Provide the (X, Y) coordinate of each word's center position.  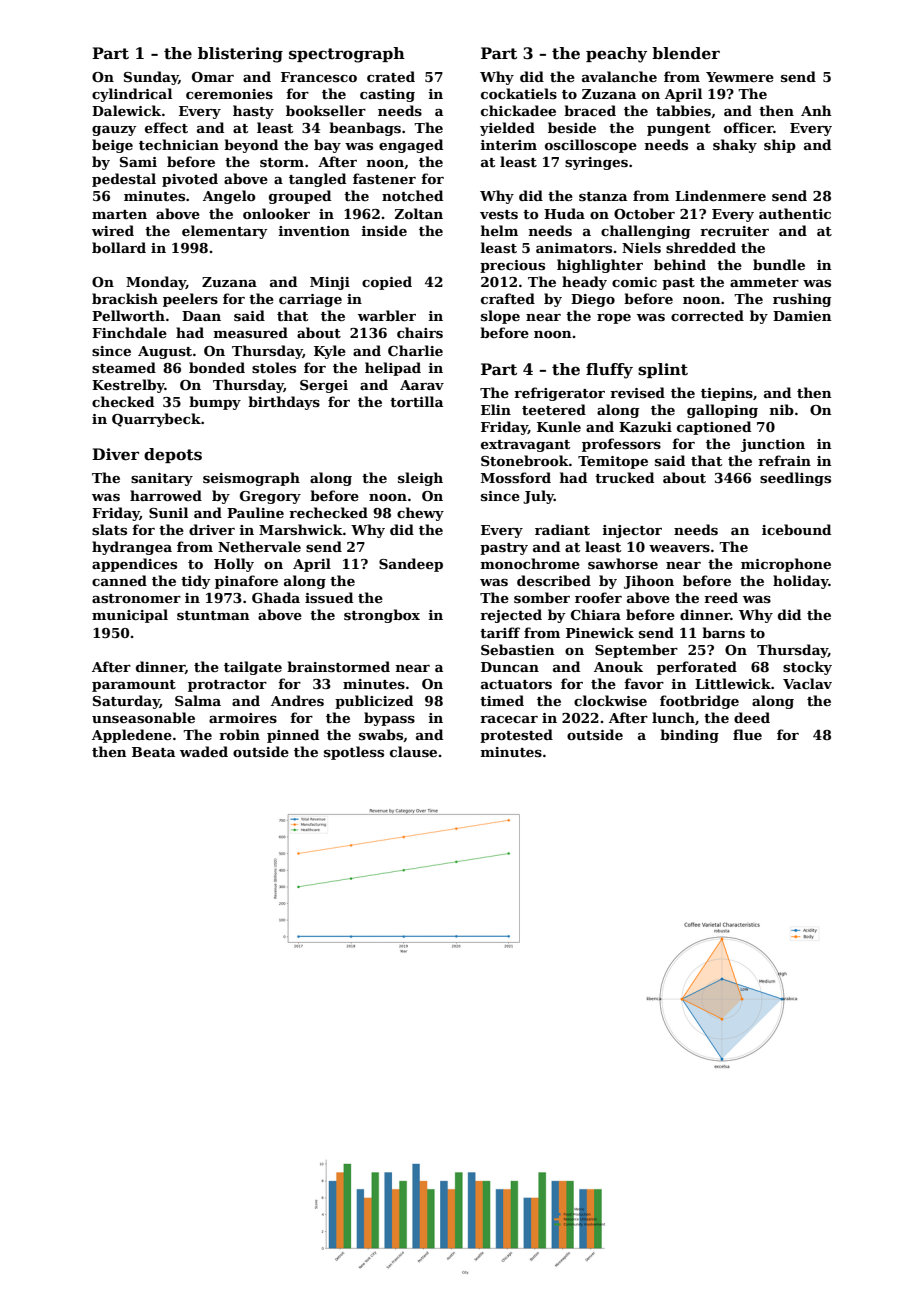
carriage (310, 300)
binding (689, 736)
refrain (784, 460)
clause (413, 751)
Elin (496, 409)
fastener (384, 178)
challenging (645, 232)
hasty (253, 112)
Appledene (132, 736)
